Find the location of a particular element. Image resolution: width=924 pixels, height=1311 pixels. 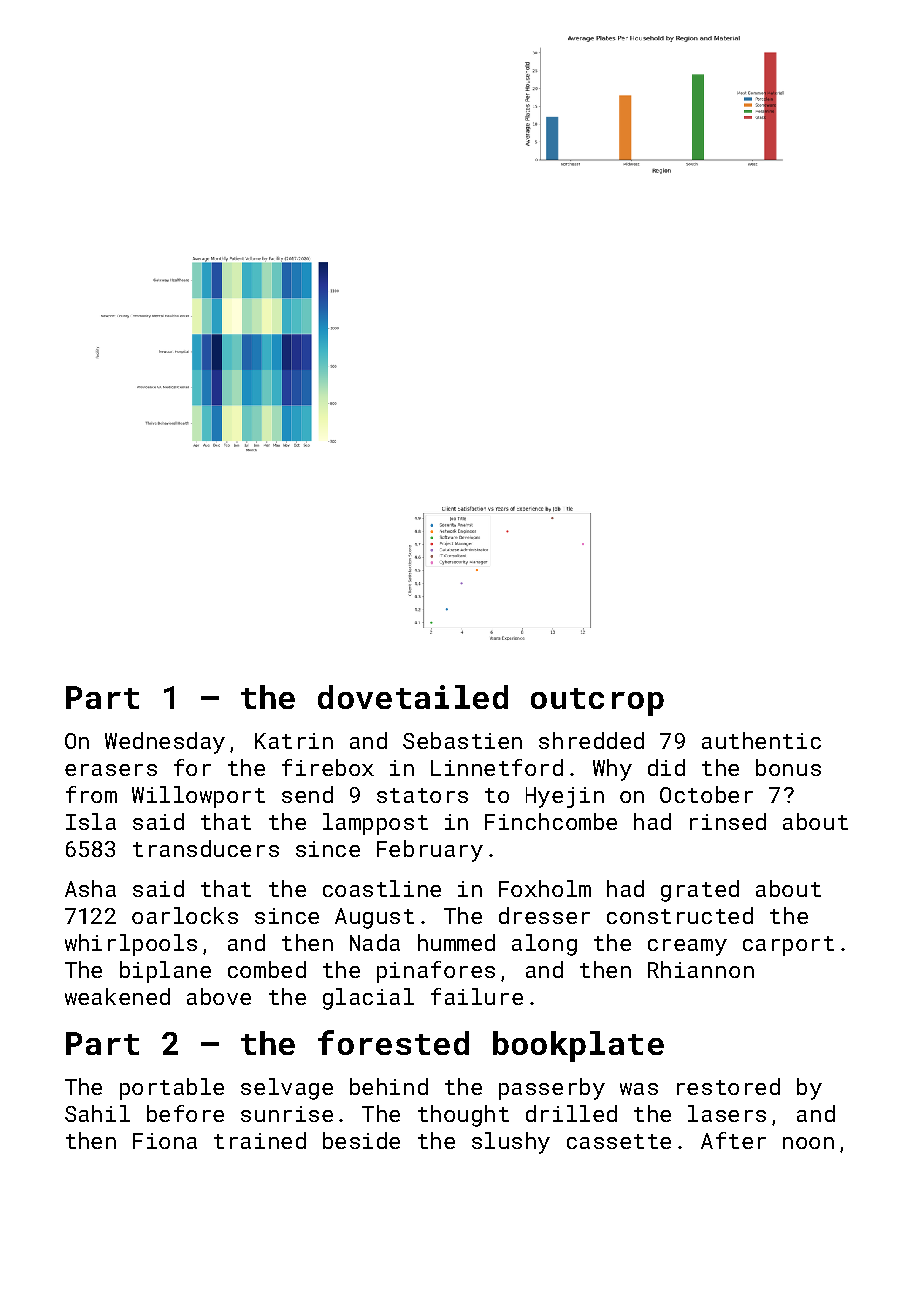

Rhiannon is located at coordinates (701, 969).
